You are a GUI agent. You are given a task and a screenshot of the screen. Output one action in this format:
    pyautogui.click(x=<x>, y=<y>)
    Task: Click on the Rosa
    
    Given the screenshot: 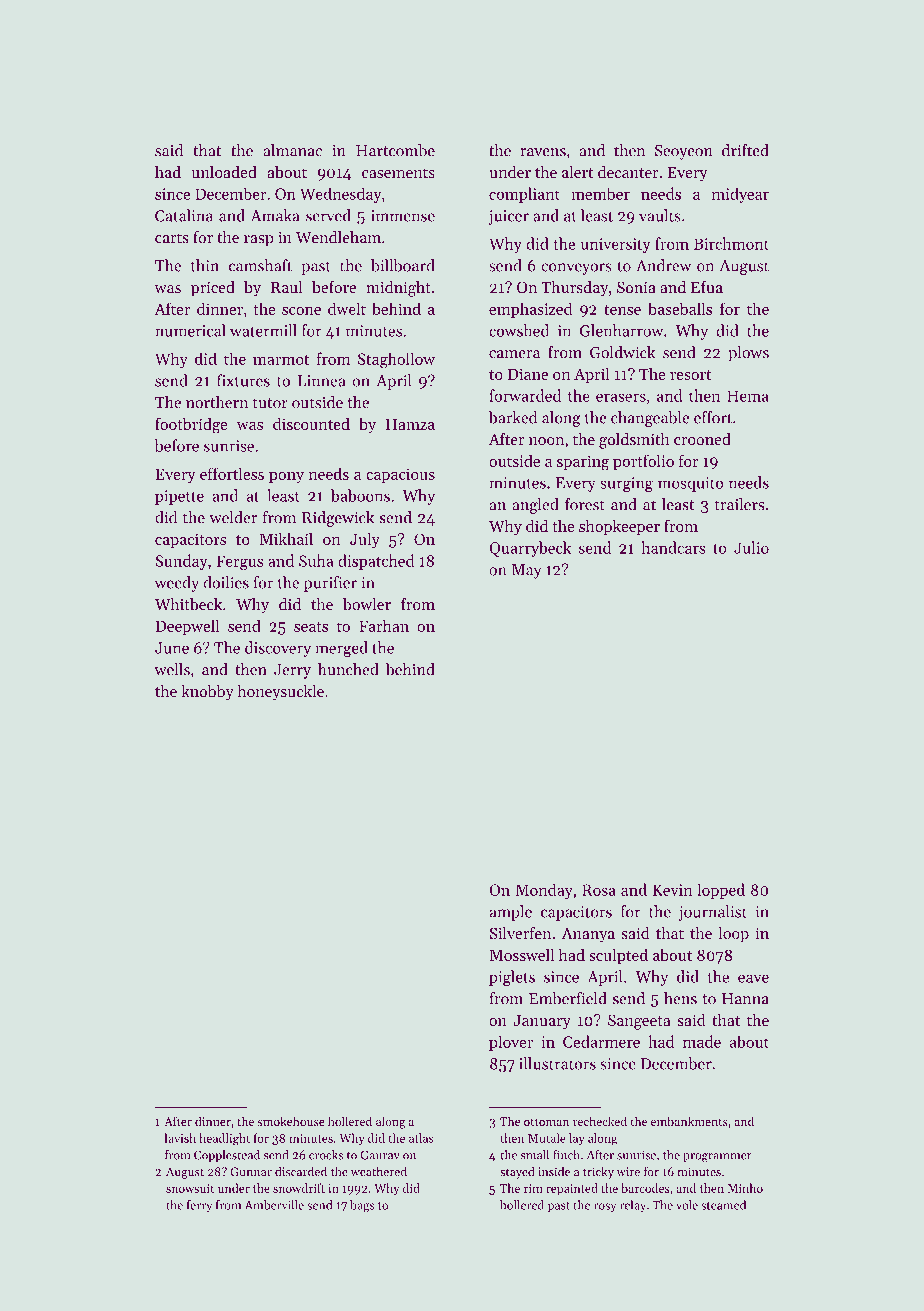 What is the action you would take?
    pyautogui.click(x=599, y=890)
